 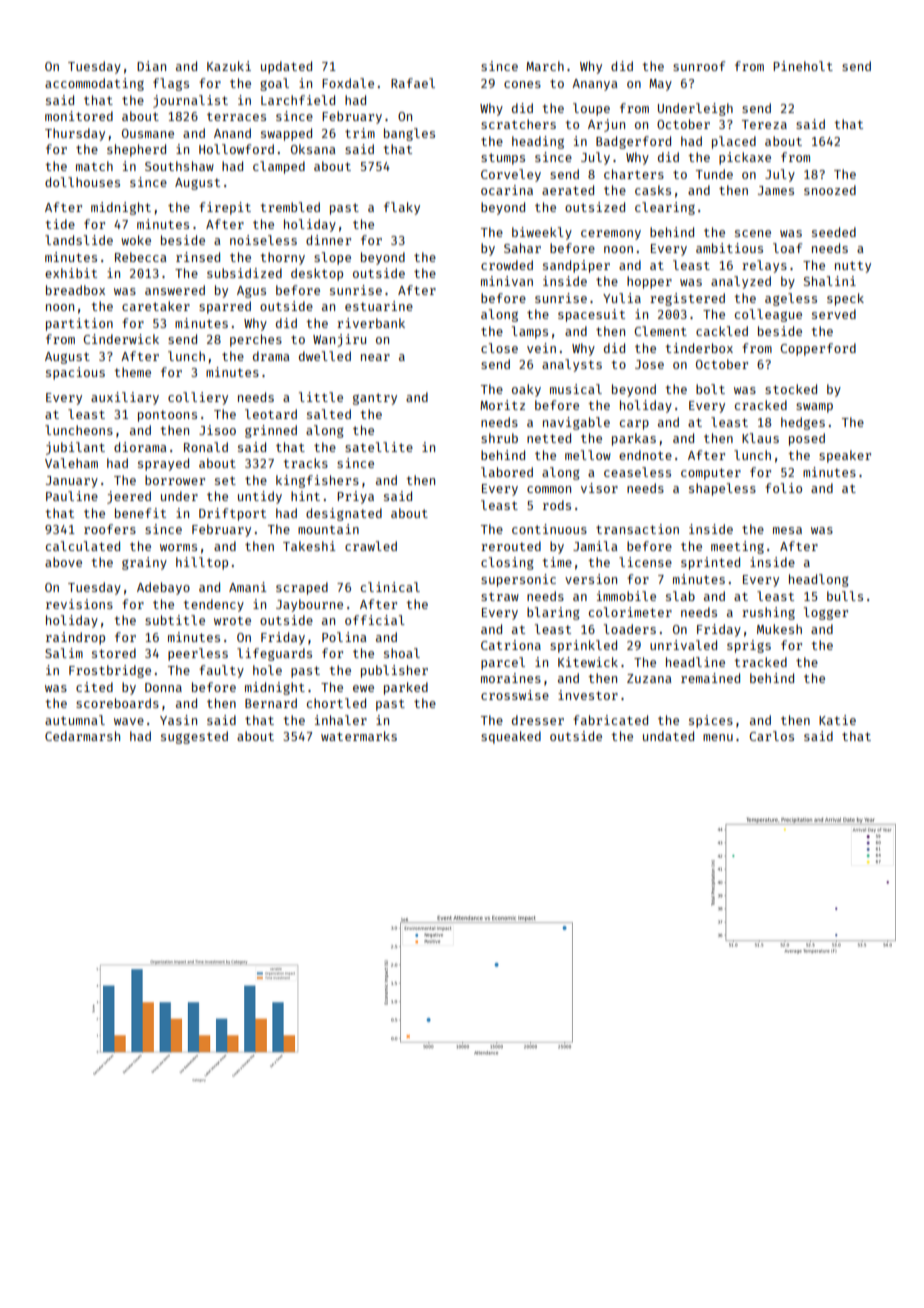 I want to click on Copperford, so click(x=818, y=349).
